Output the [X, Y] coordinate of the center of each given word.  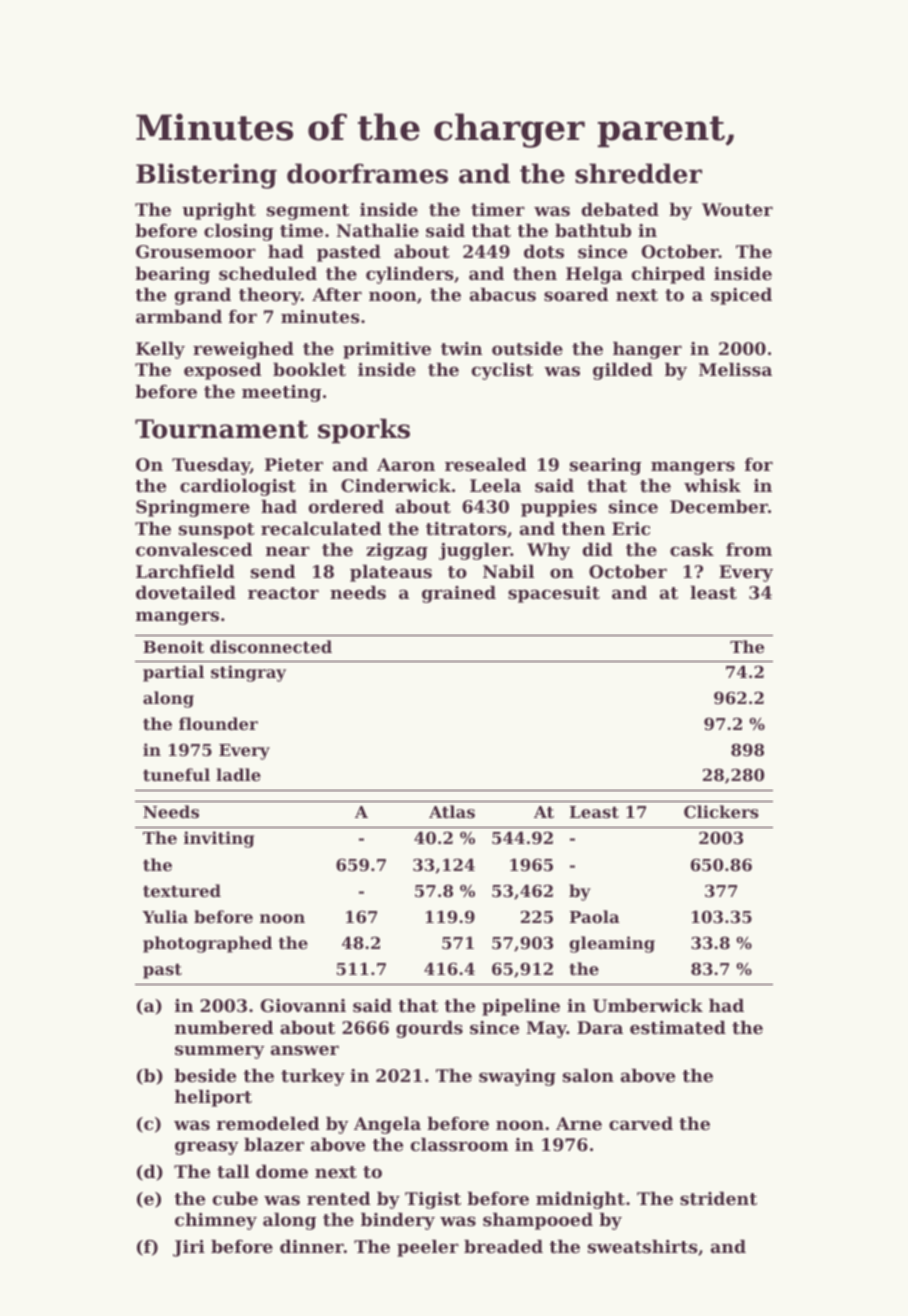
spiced [741, 296]
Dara [600, 1027]
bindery [398, 1221]
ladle [238, 774]
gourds [429, 1029]
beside [205, 1075]
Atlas [452, 811]
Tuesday [211, 466]
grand [202, 296]
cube [235, 1198]
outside [527, 348]
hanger [647, 350]
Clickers [721, 811]
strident [718, 1198]
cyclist [502, 371]
